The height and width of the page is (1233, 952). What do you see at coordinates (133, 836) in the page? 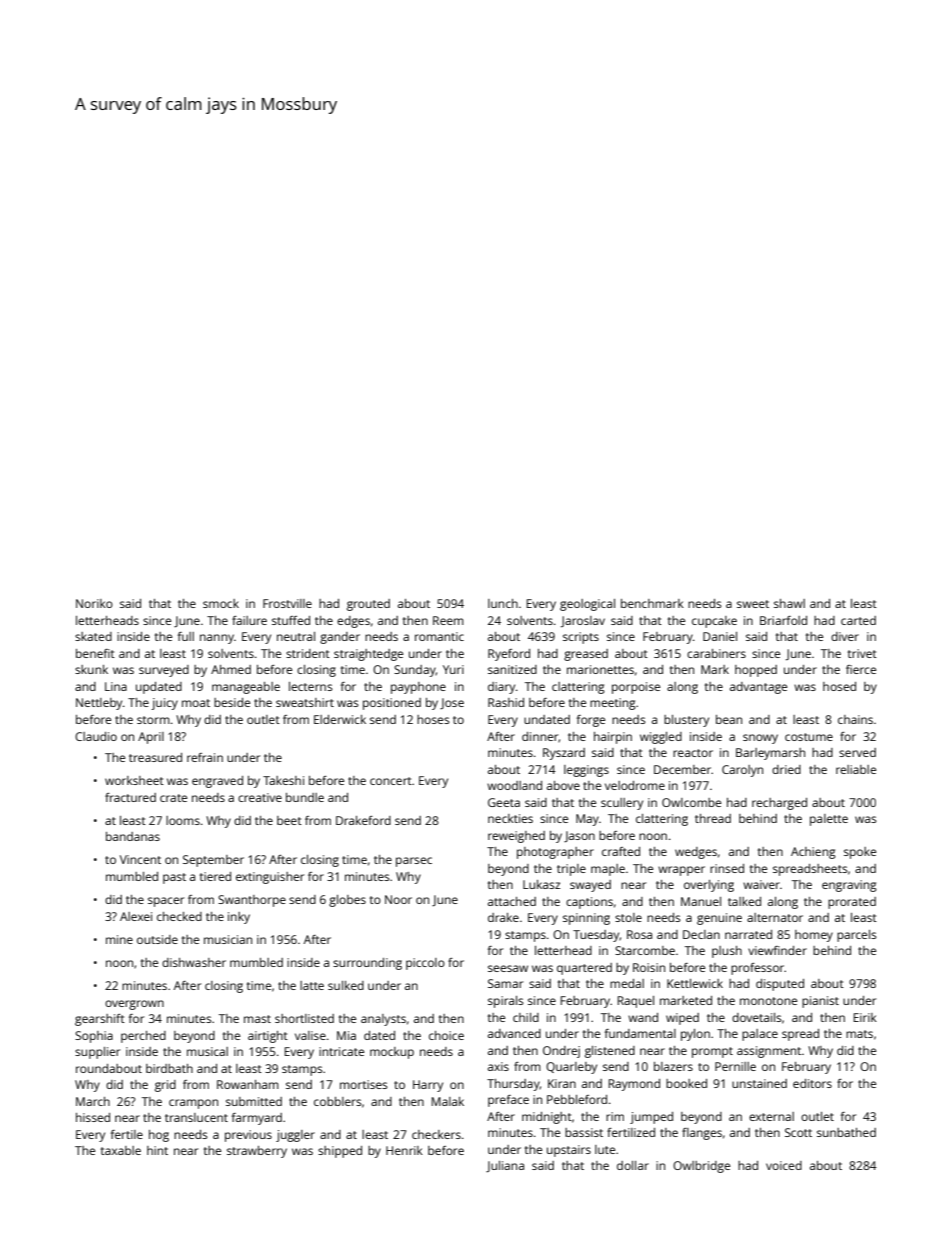
I see `bandanas` at bounding box center [133, 836].
